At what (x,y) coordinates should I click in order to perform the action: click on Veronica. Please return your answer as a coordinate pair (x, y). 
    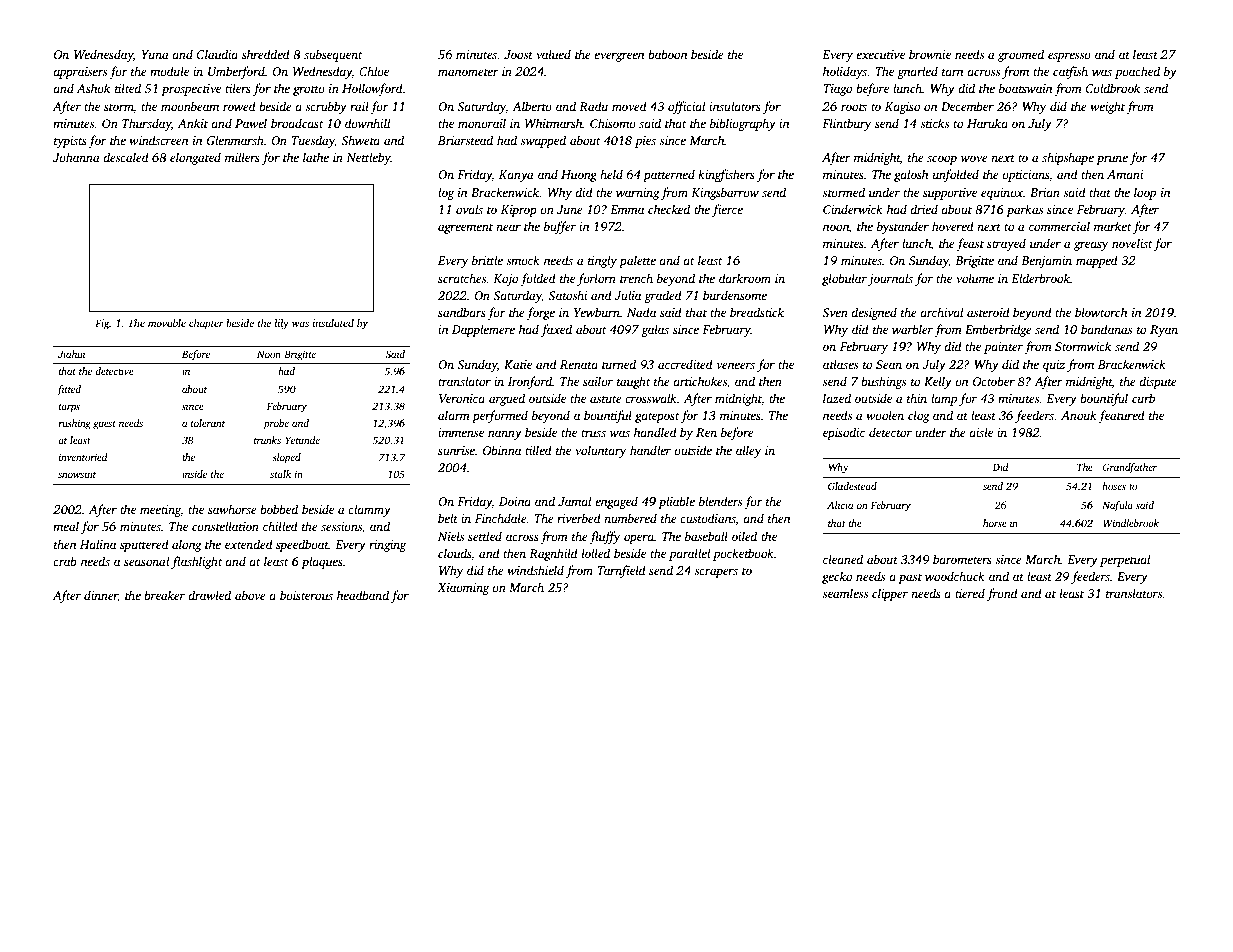
    Looking at the image, I should click on (462, 398).
